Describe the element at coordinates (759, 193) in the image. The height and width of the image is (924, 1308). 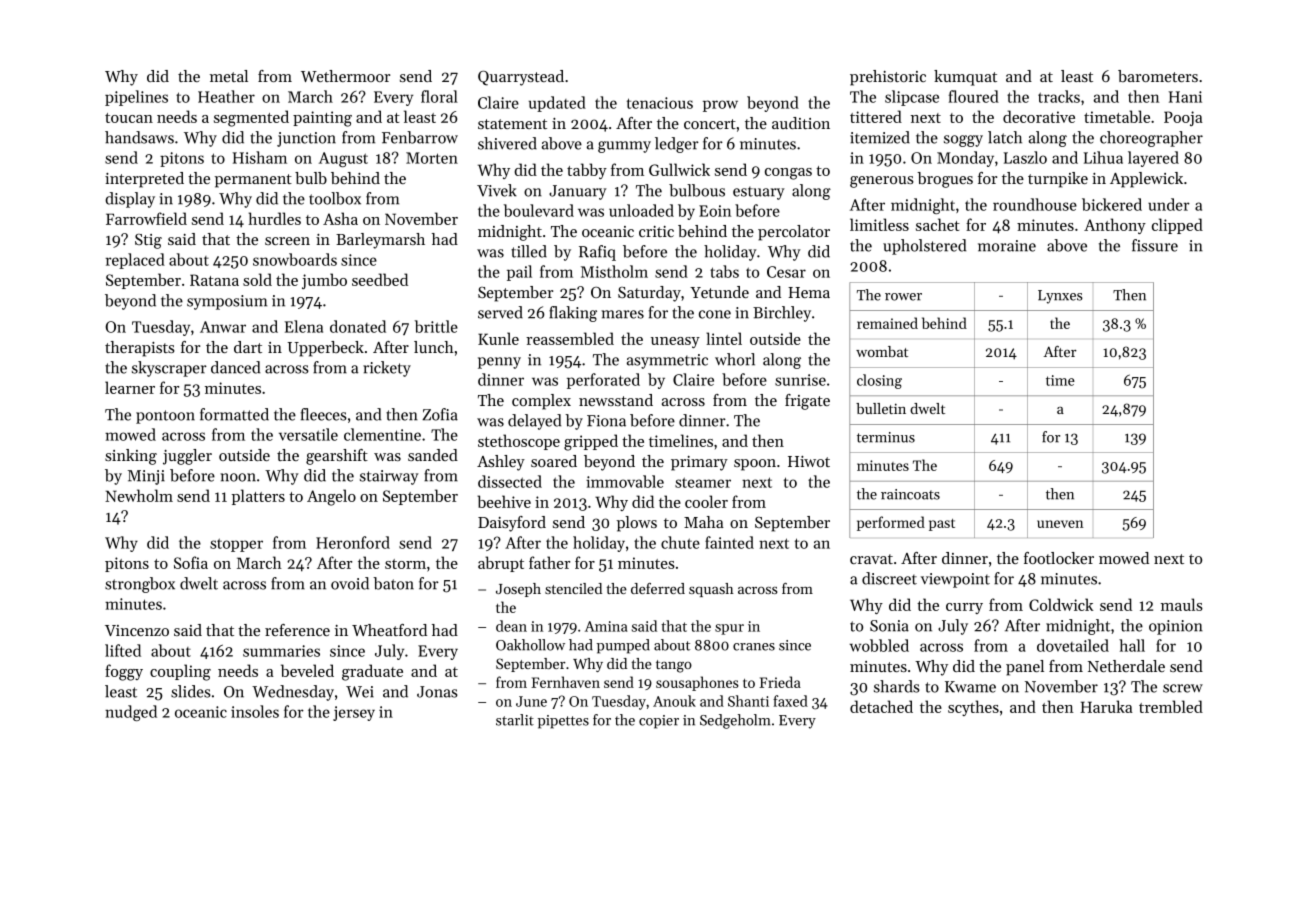
I see `estuary` at that location.
